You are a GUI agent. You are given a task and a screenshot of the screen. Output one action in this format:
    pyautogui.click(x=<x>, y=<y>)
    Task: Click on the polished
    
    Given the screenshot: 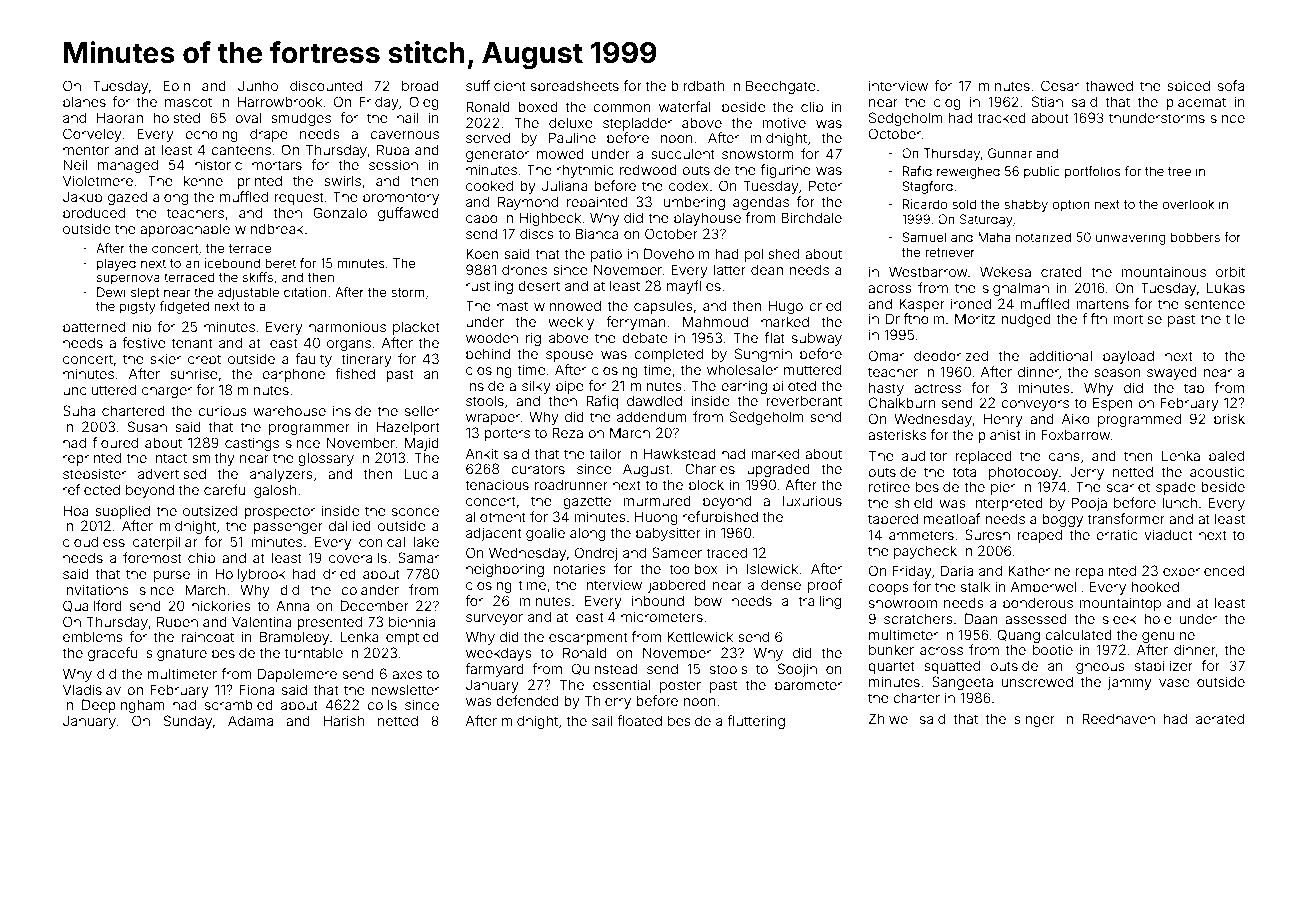 What is the action you would take?
    pyautogui.click(x=772, y=255)
